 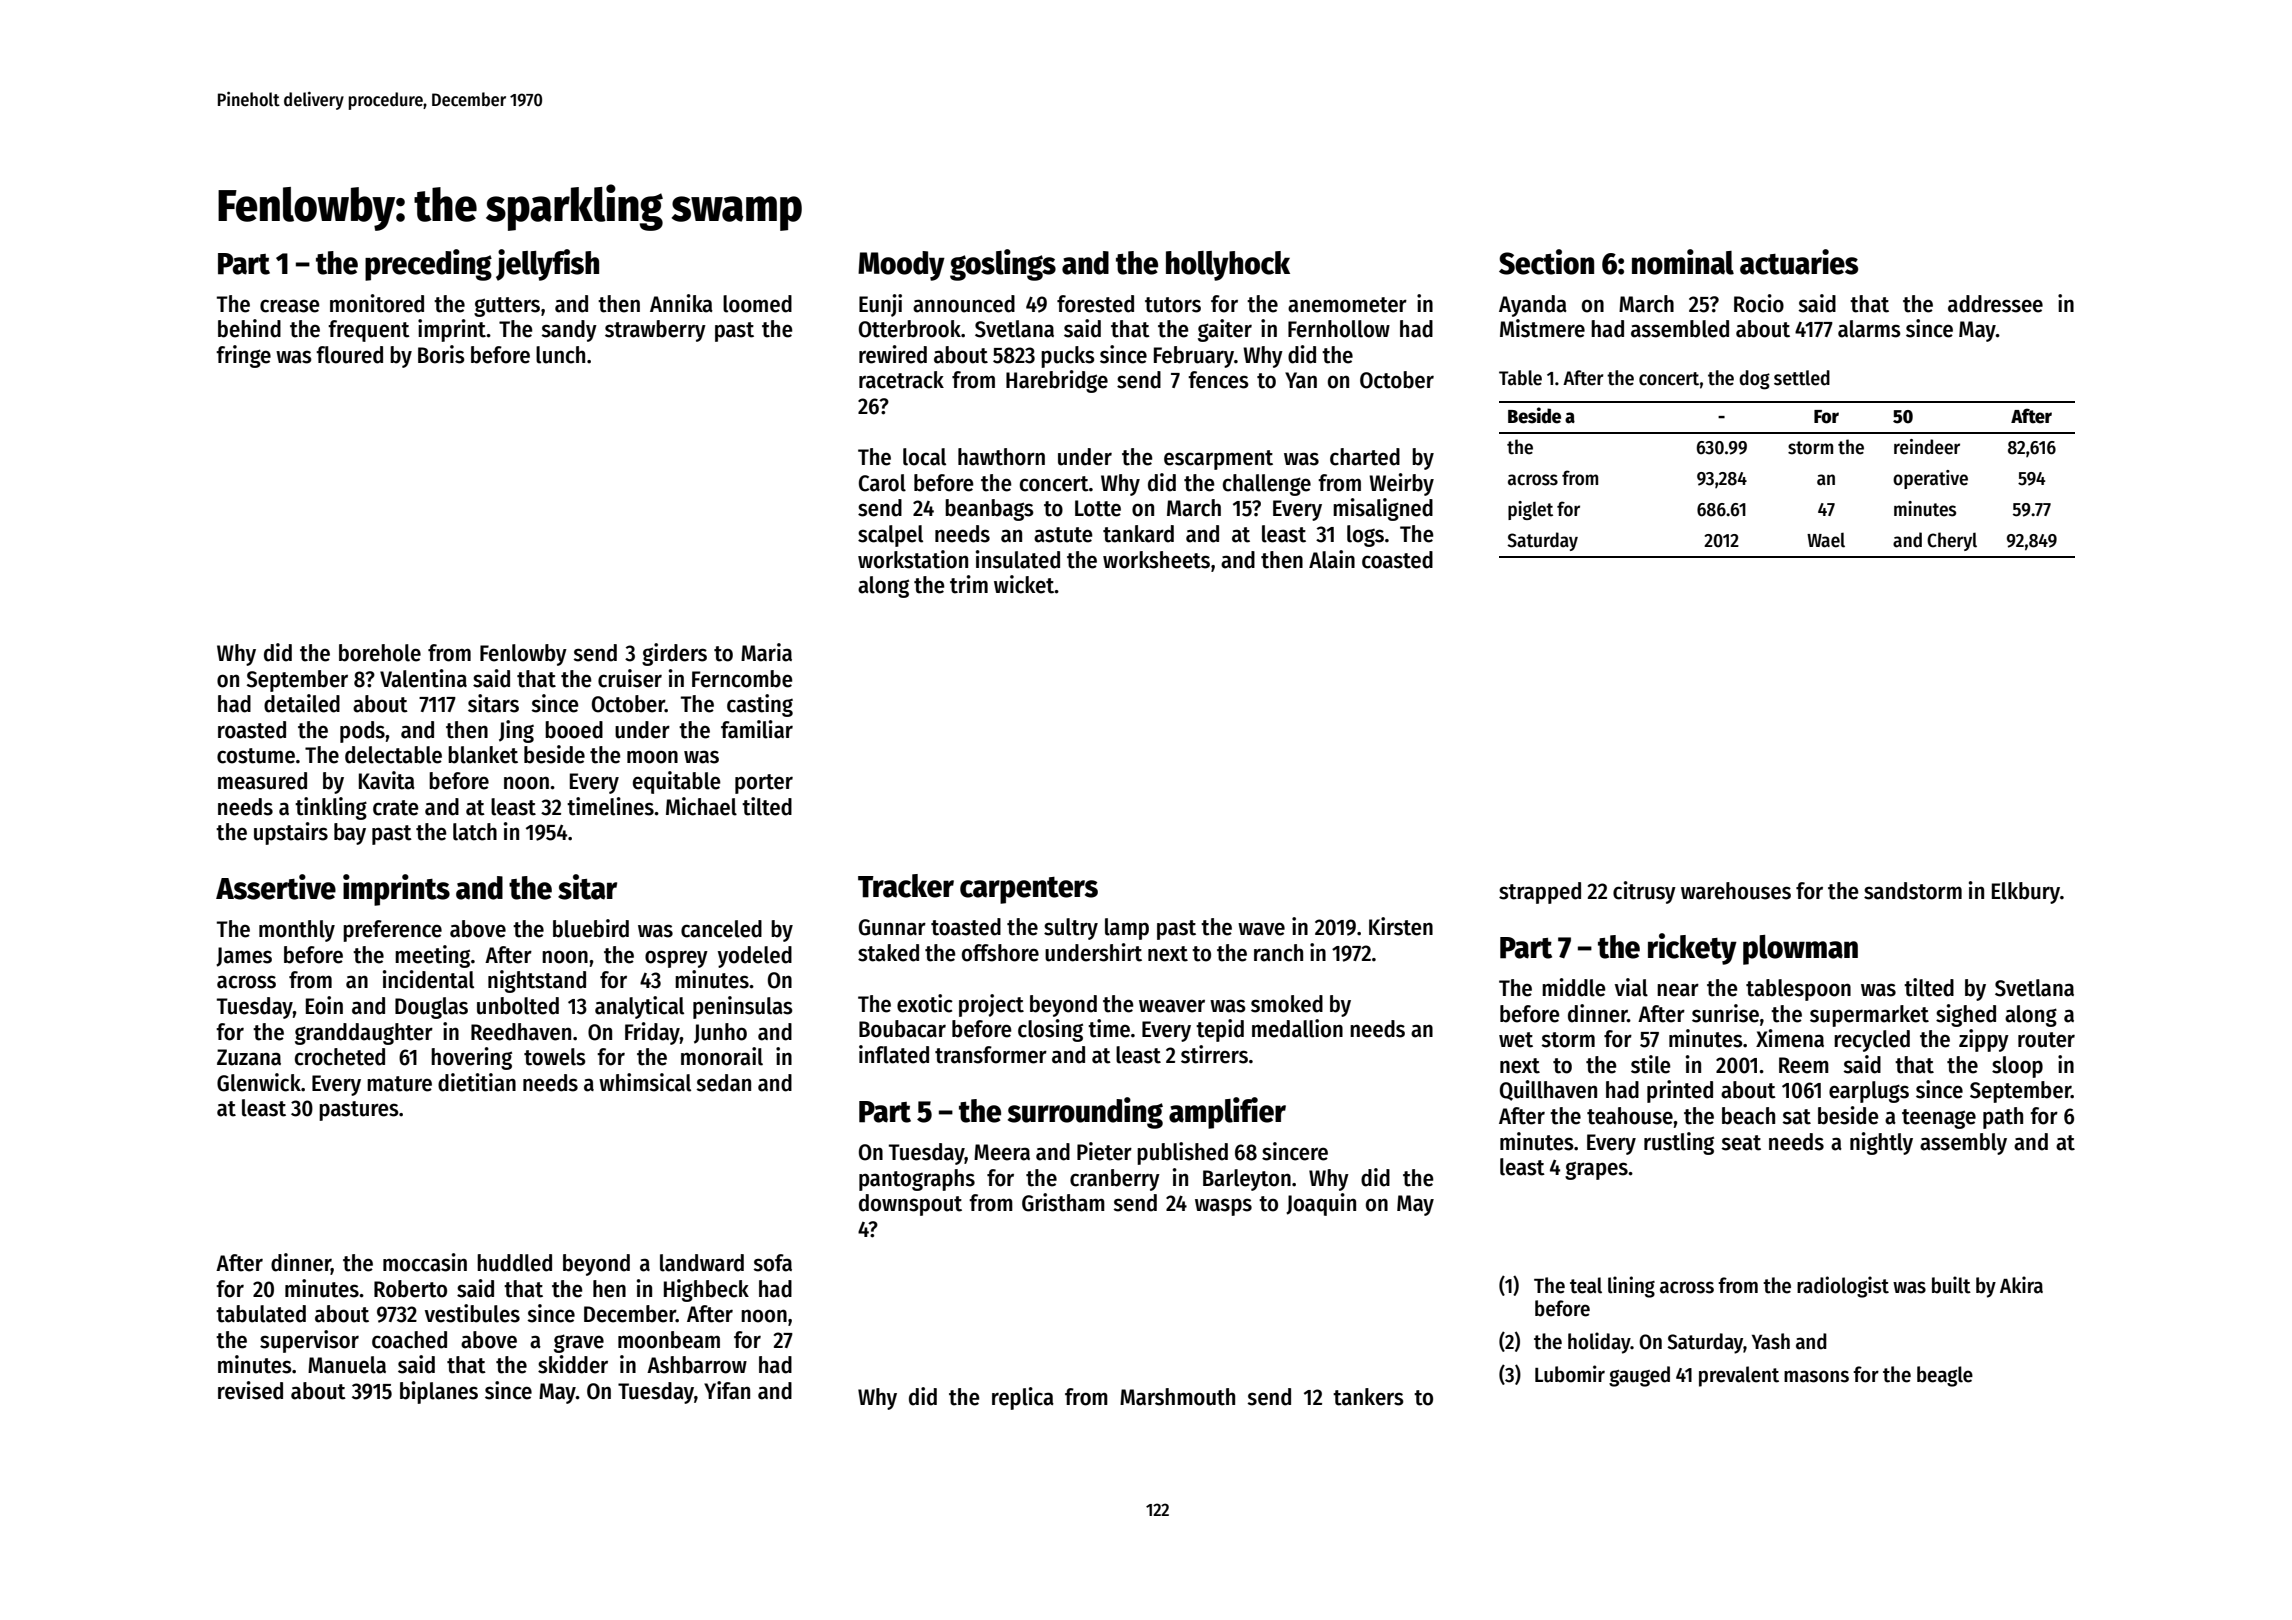 What do you see at coordinates (727, 1390) in the screenshot?
I see `Yifan` at bounding box center [727, 1390].
